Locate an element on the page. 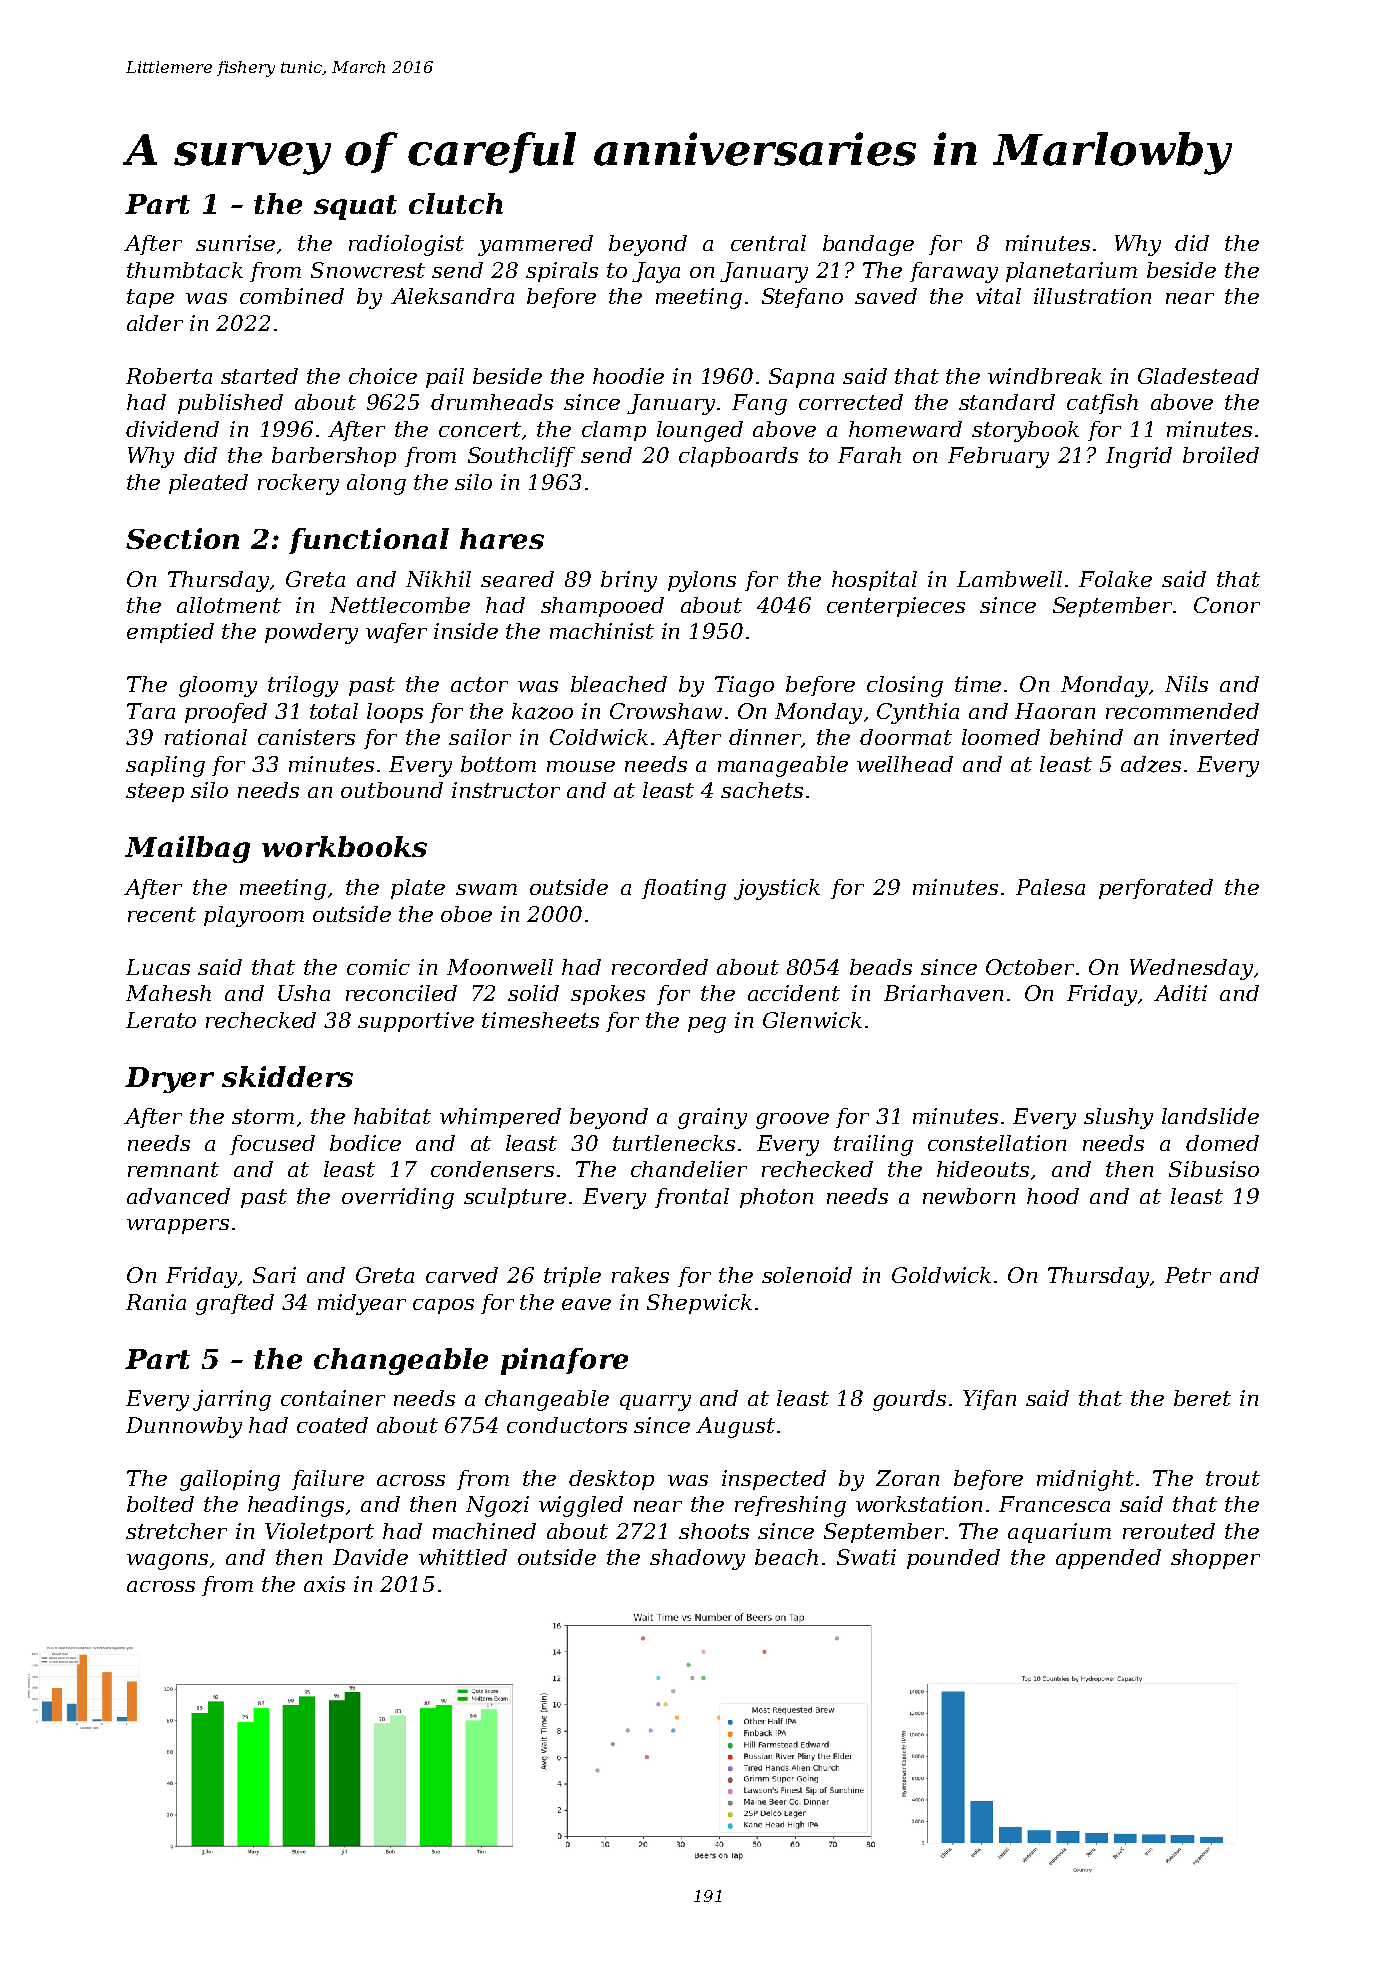  container is located at coordinates (333, 1398).
